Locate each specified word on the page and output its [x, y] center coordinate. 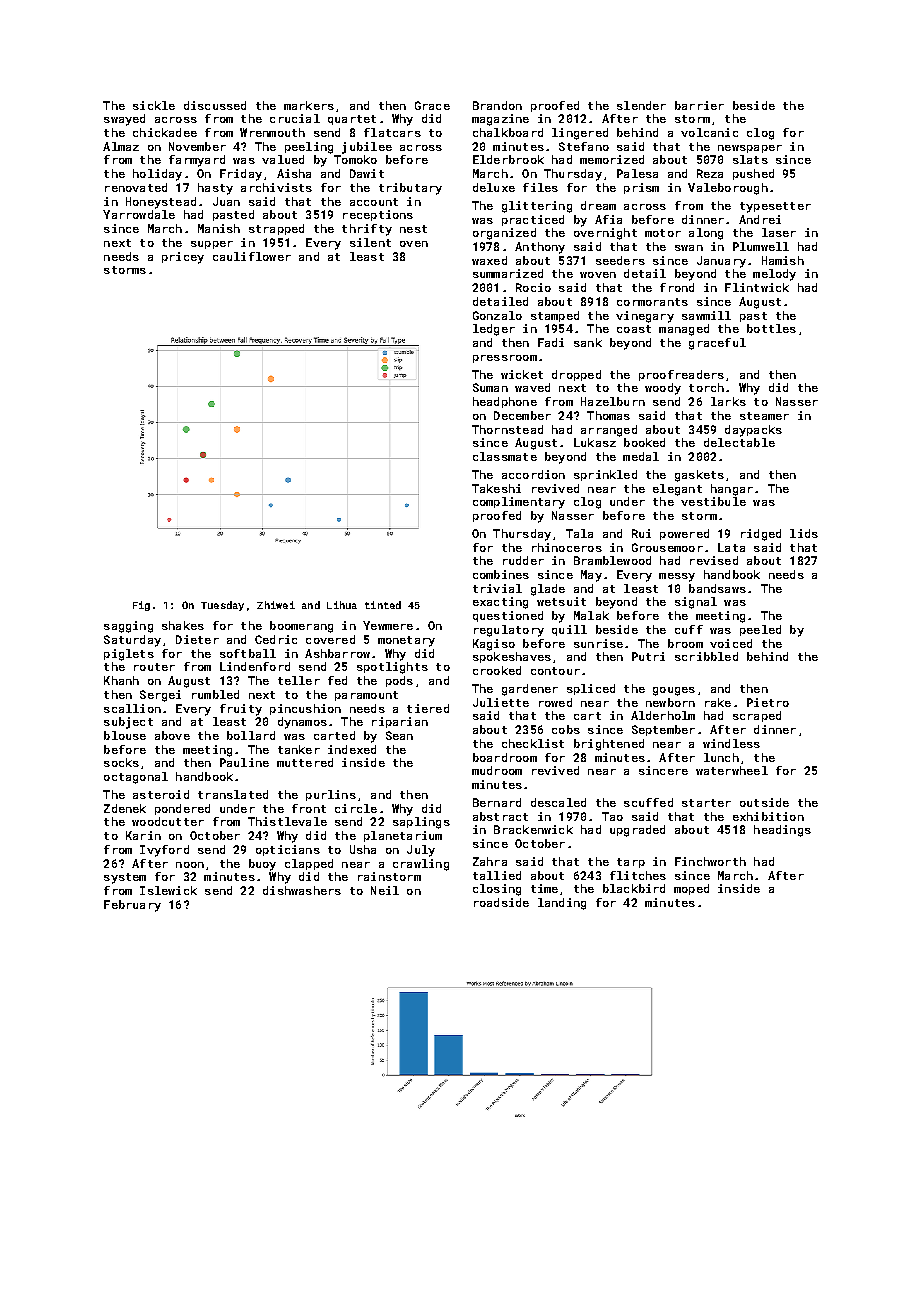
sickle [154, 105]
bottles [771, 328]
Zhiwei [276, 605]
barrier [699, 105]
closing [497, 890]
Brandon [497, 105]
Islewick [168, 890]
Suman [490, 387]
